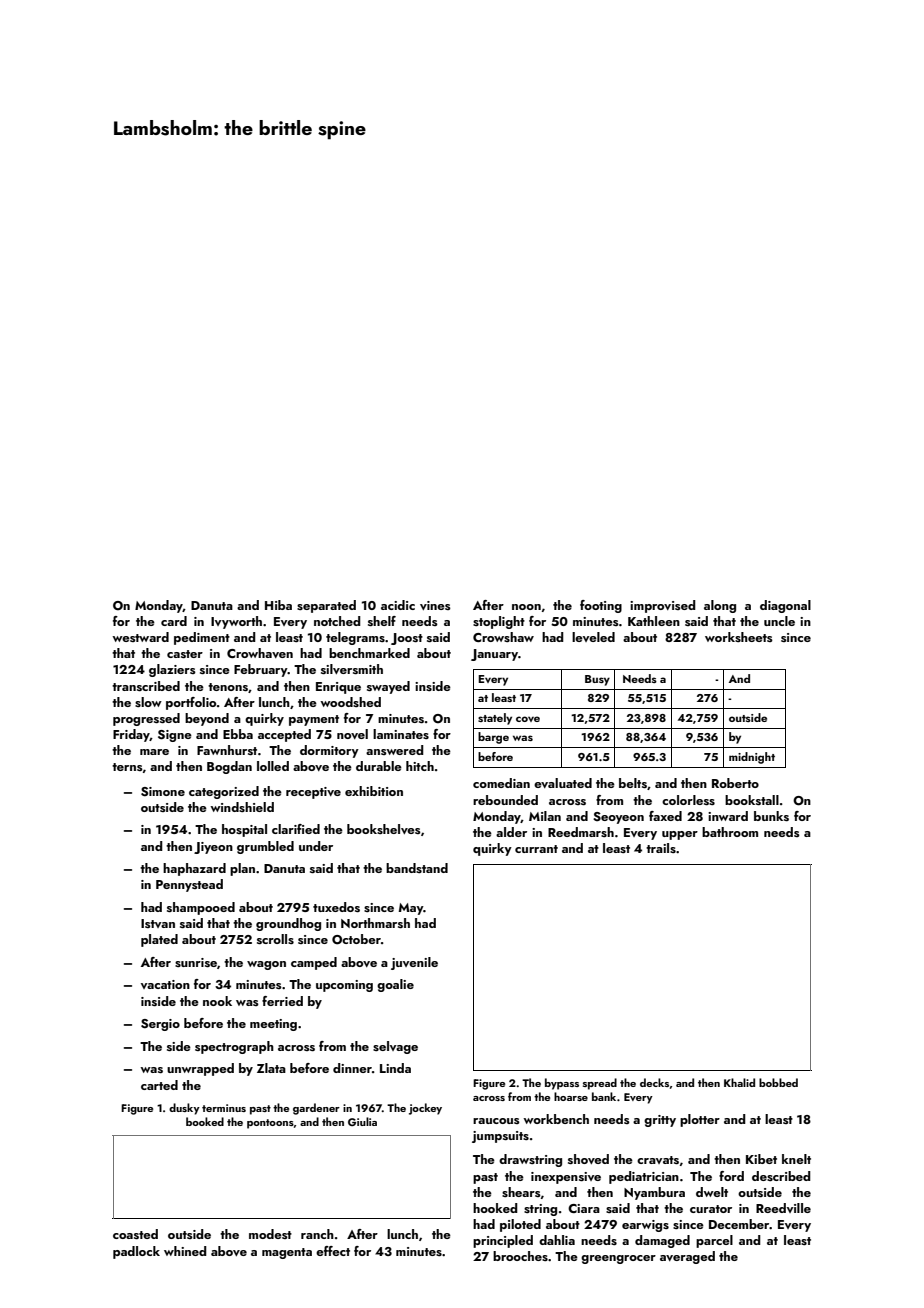  I want to click on diagonal, so click(785, 606).
